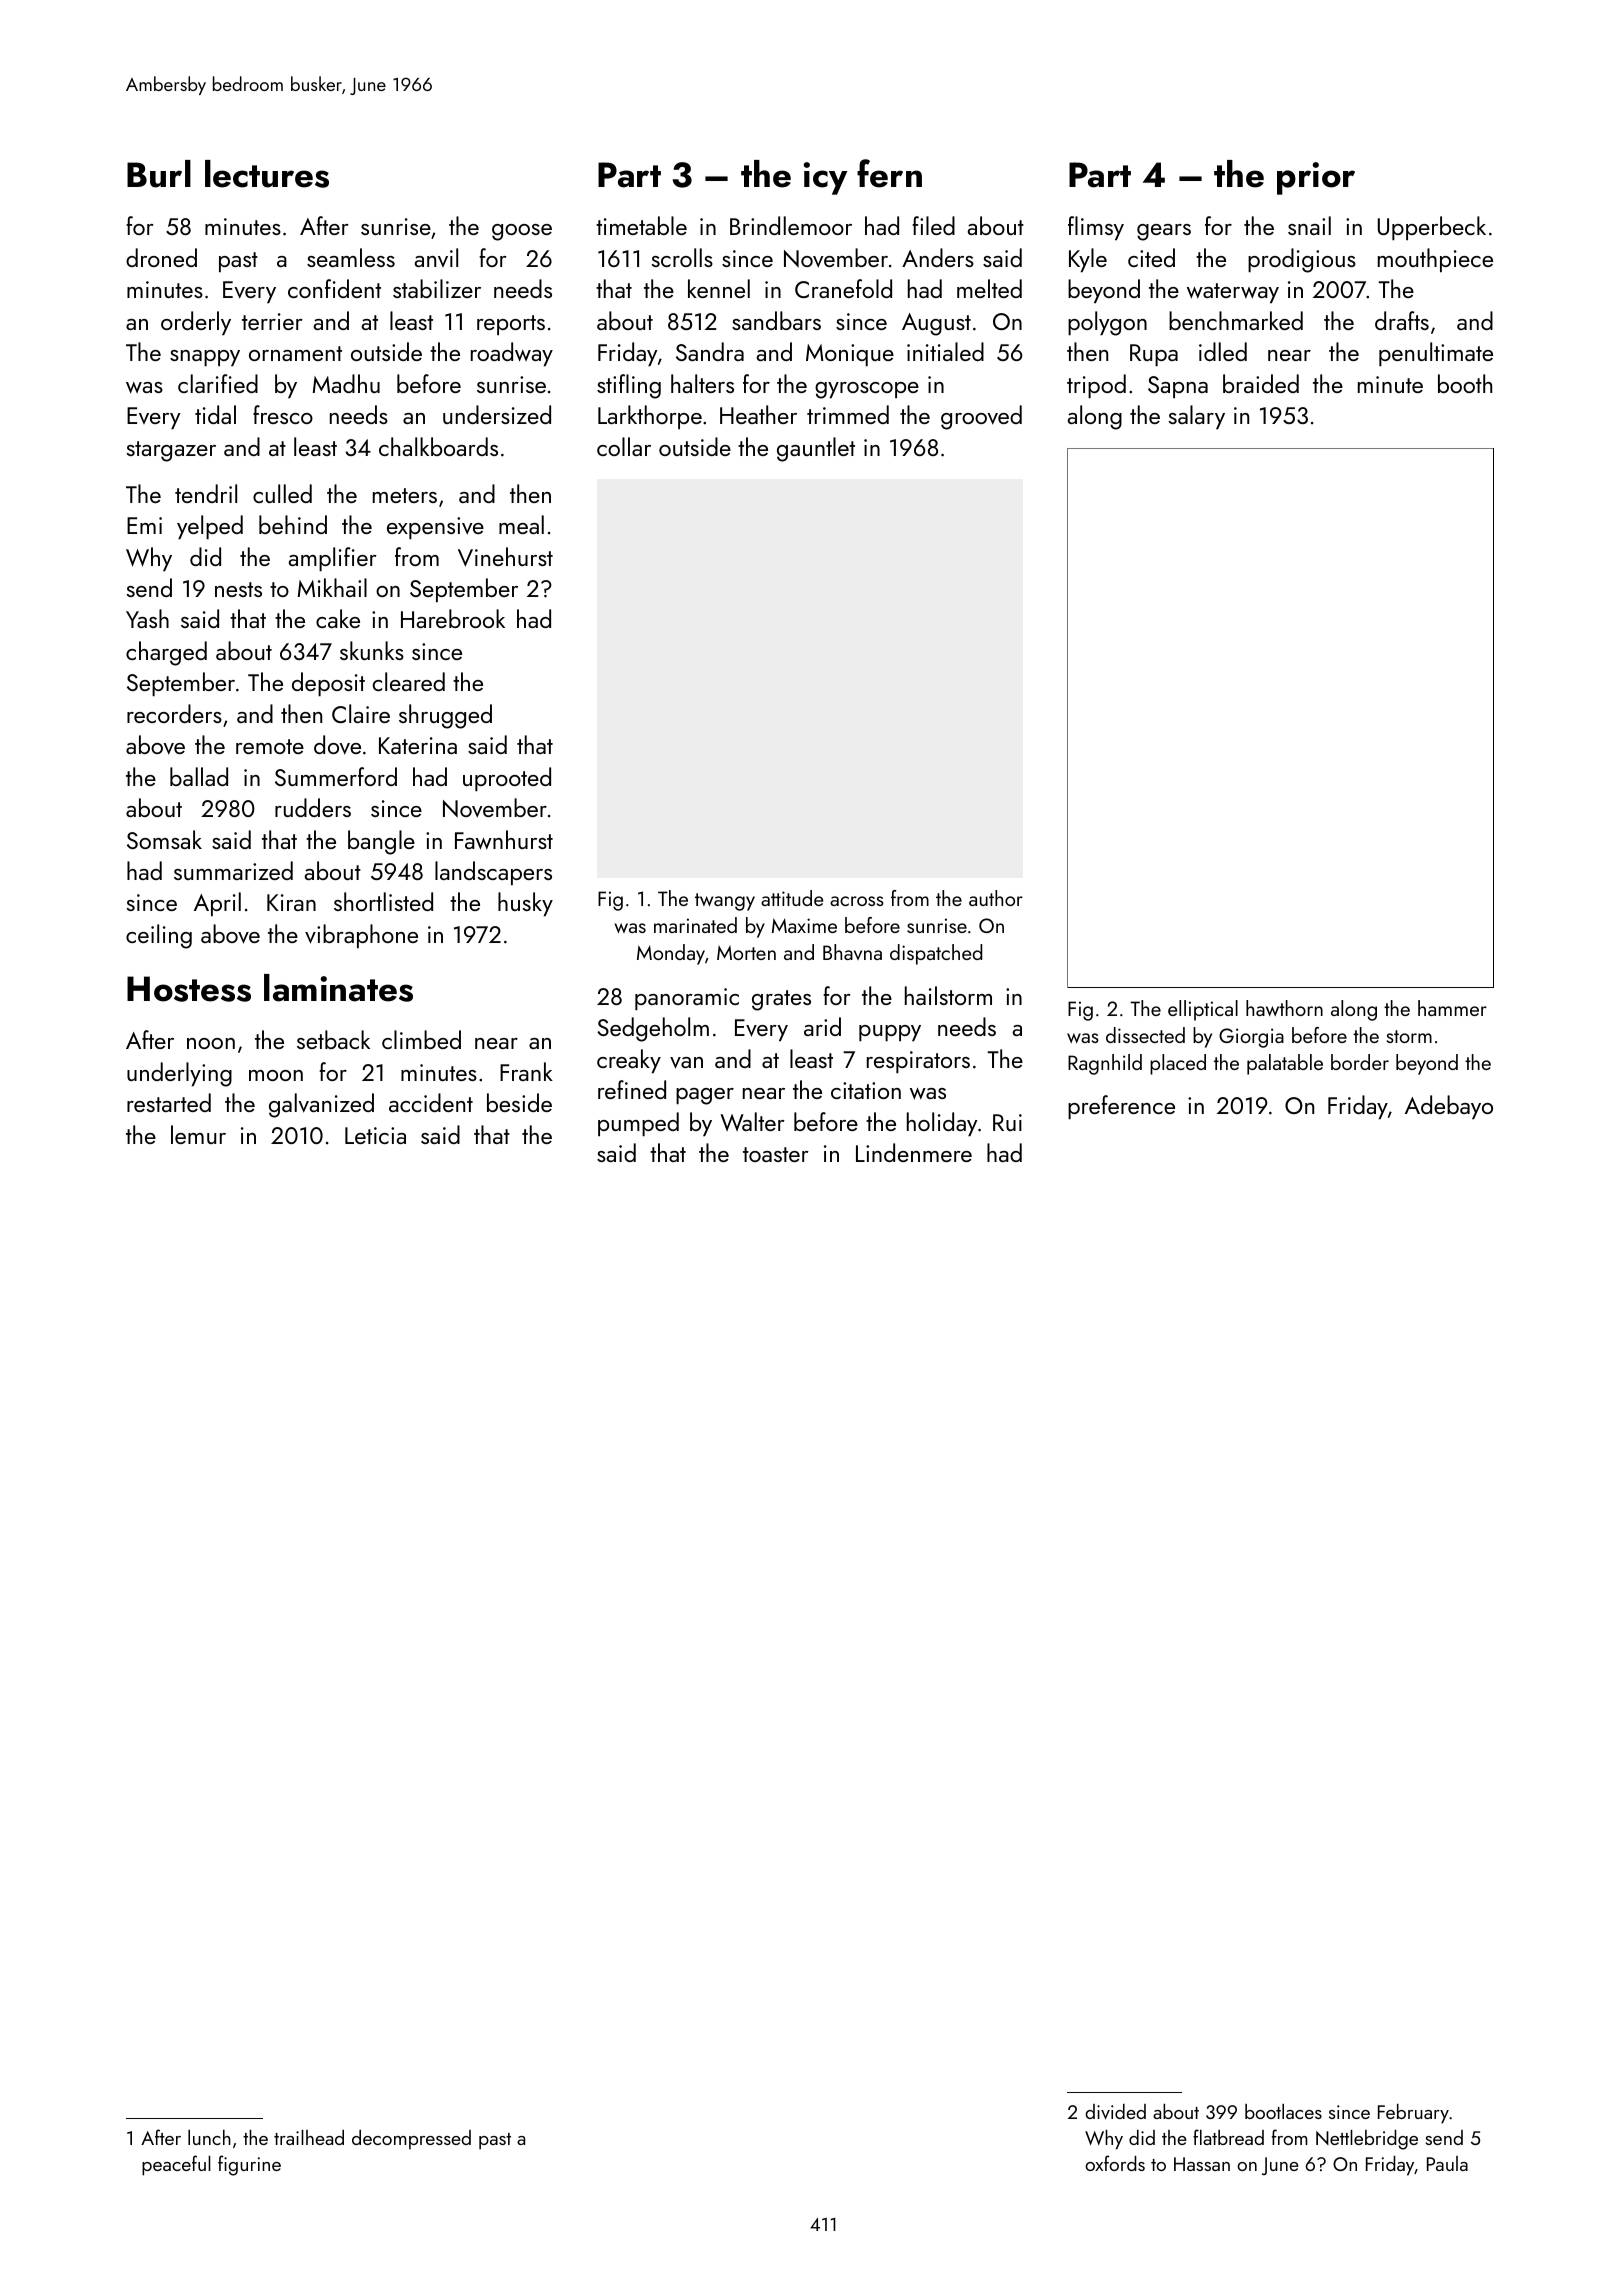 The height and width of the screenshot is (2292, 1620). Describe the element at coordinates (507, 779) in the screenshot. I see `uprooted` at that location.
